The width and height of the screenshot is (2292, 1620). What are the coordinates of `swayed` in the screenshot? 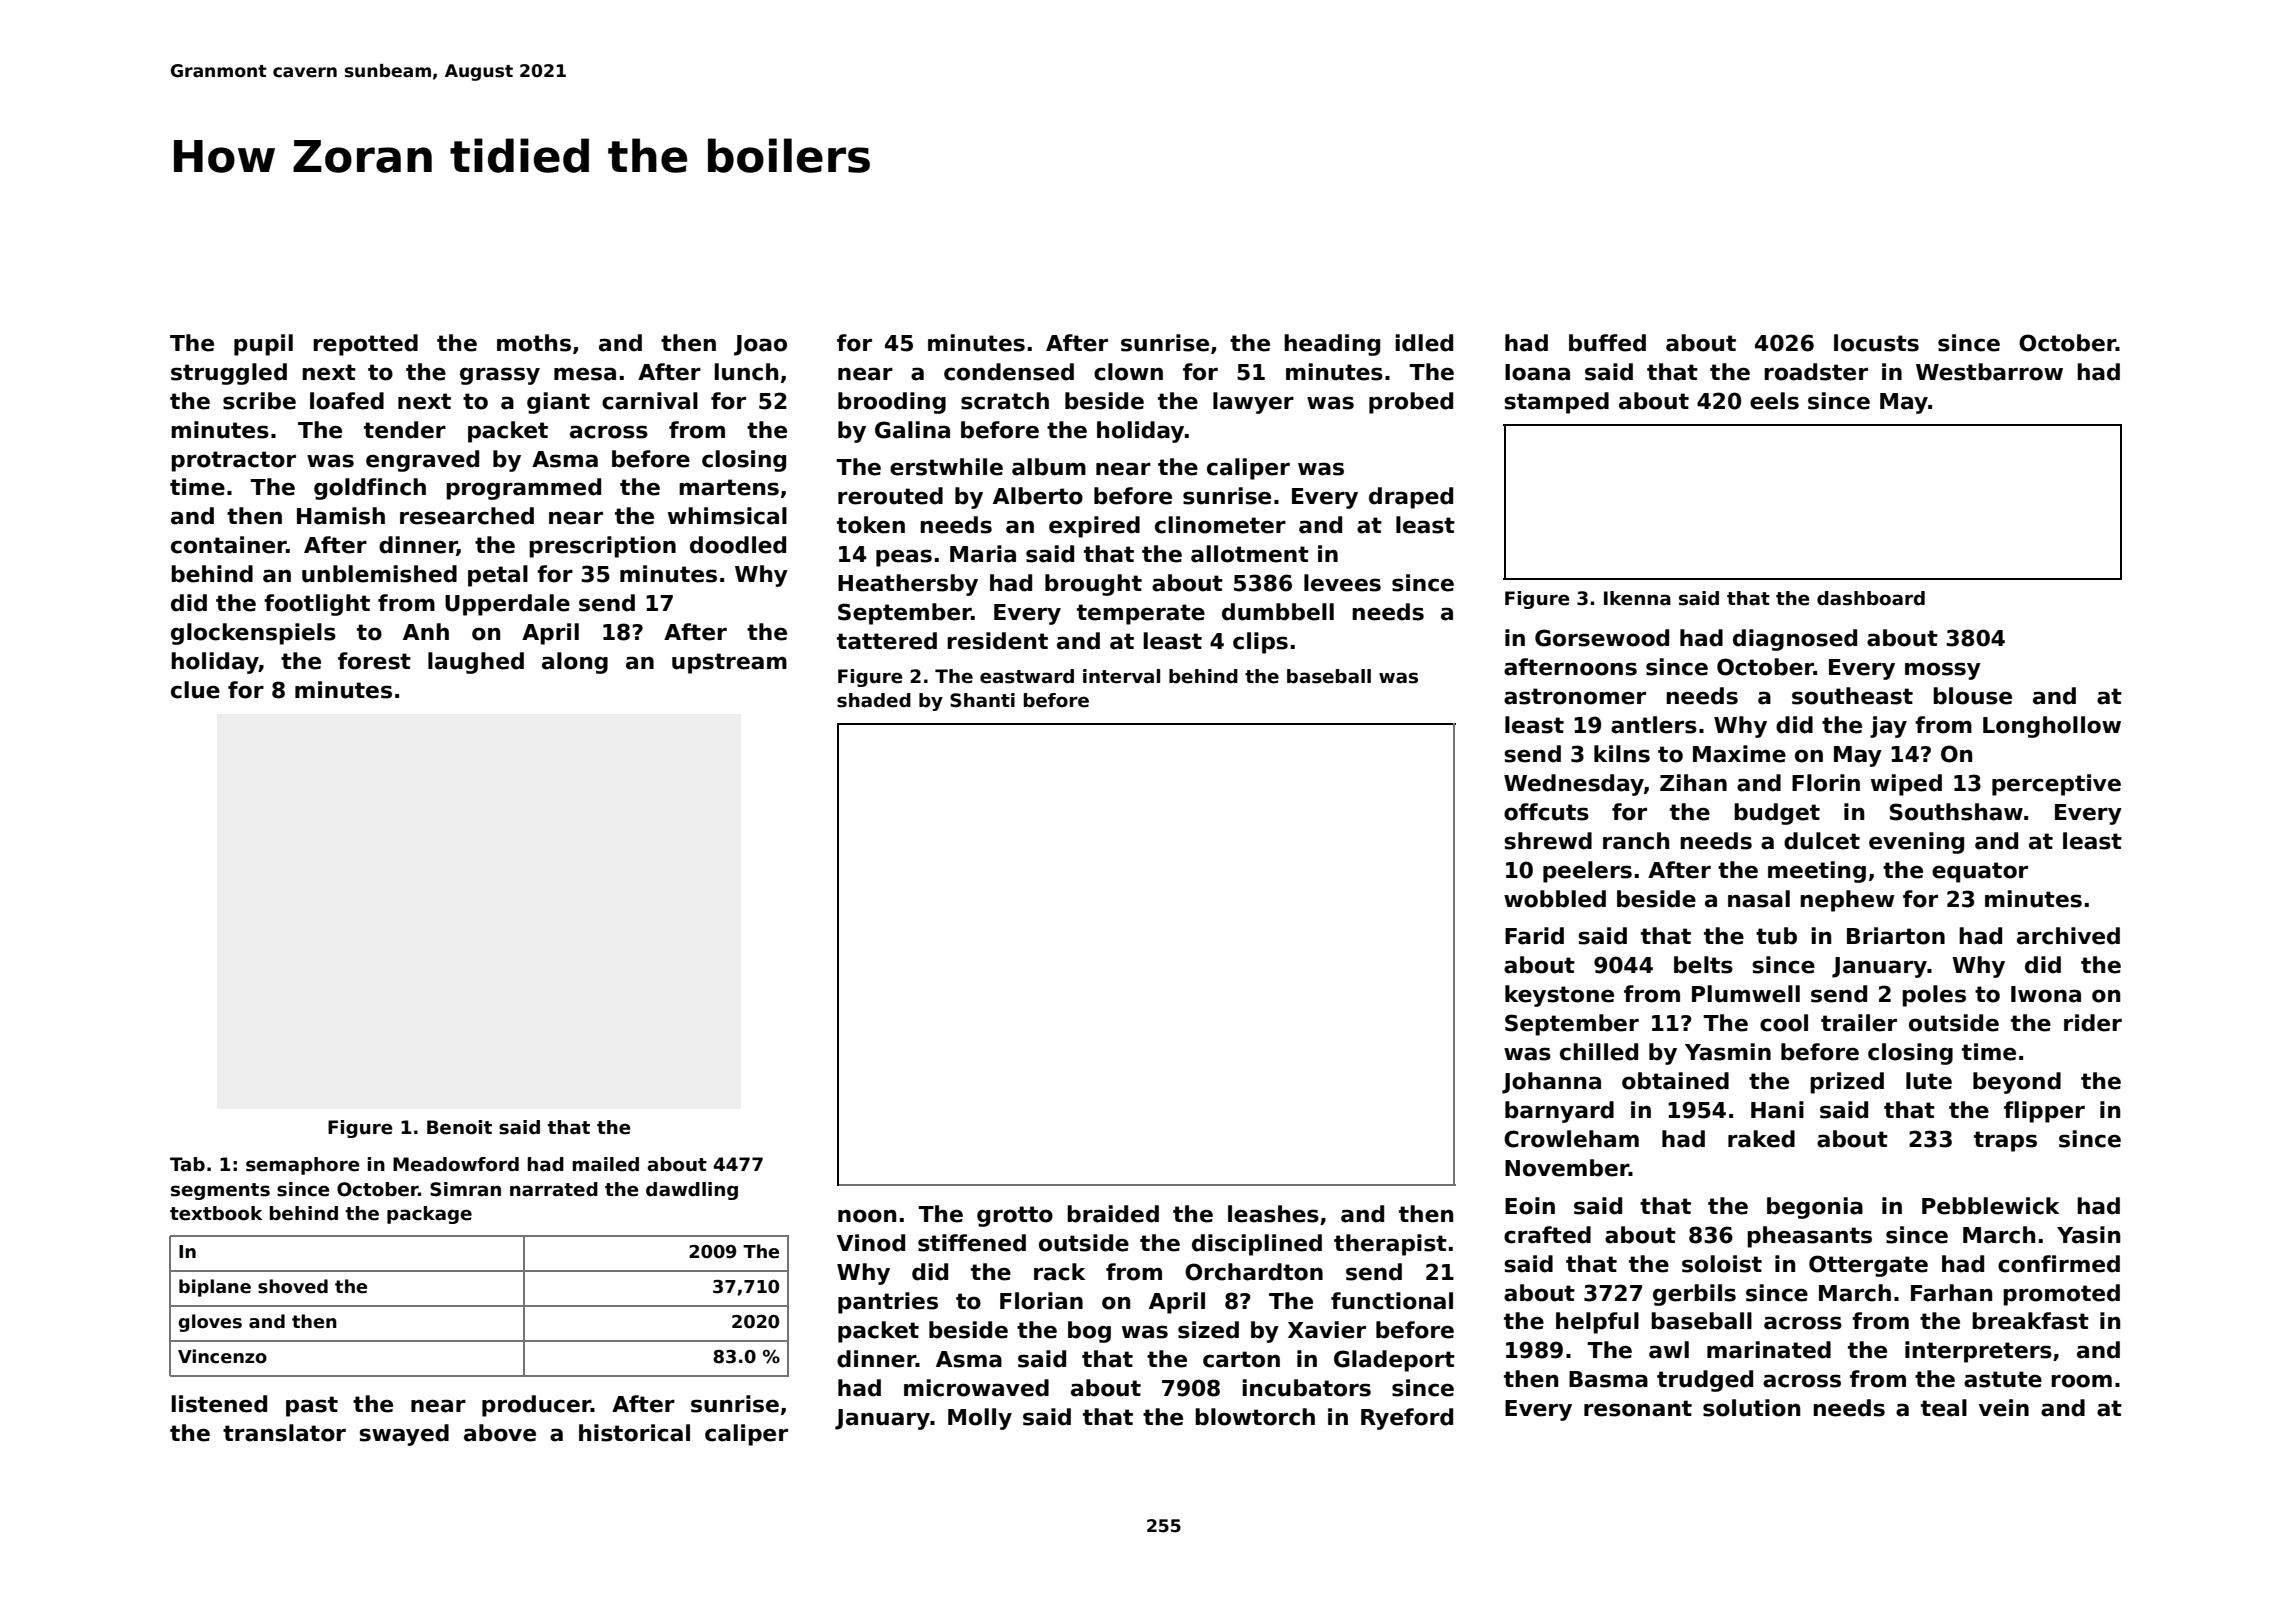 It's located at (404, 1435).
